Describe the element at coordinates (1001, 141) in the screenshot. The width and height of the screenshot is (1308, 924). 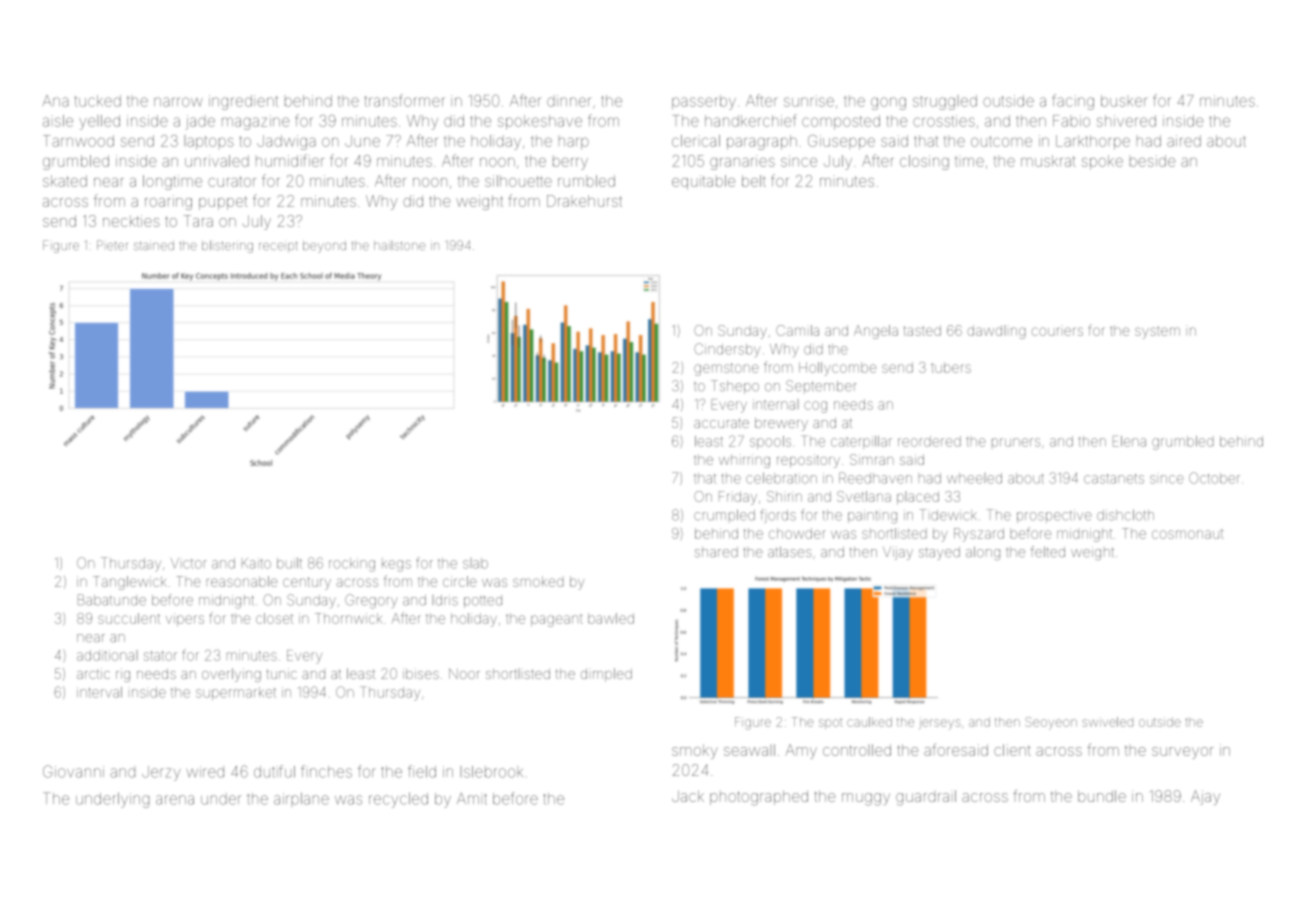
I see `outcome` at that location.
